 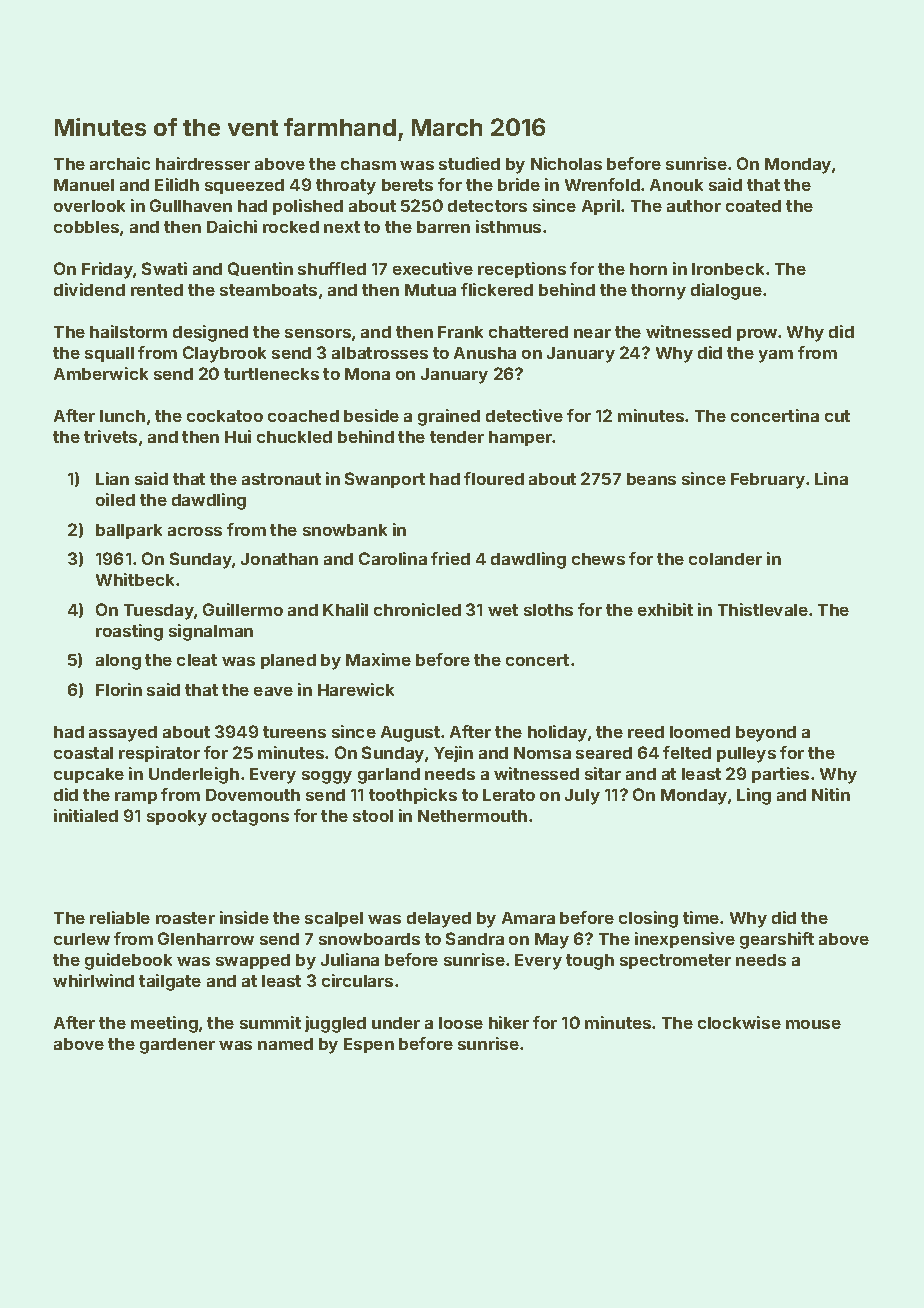 I want to click on Daichi, so click(x=232, y=226).
